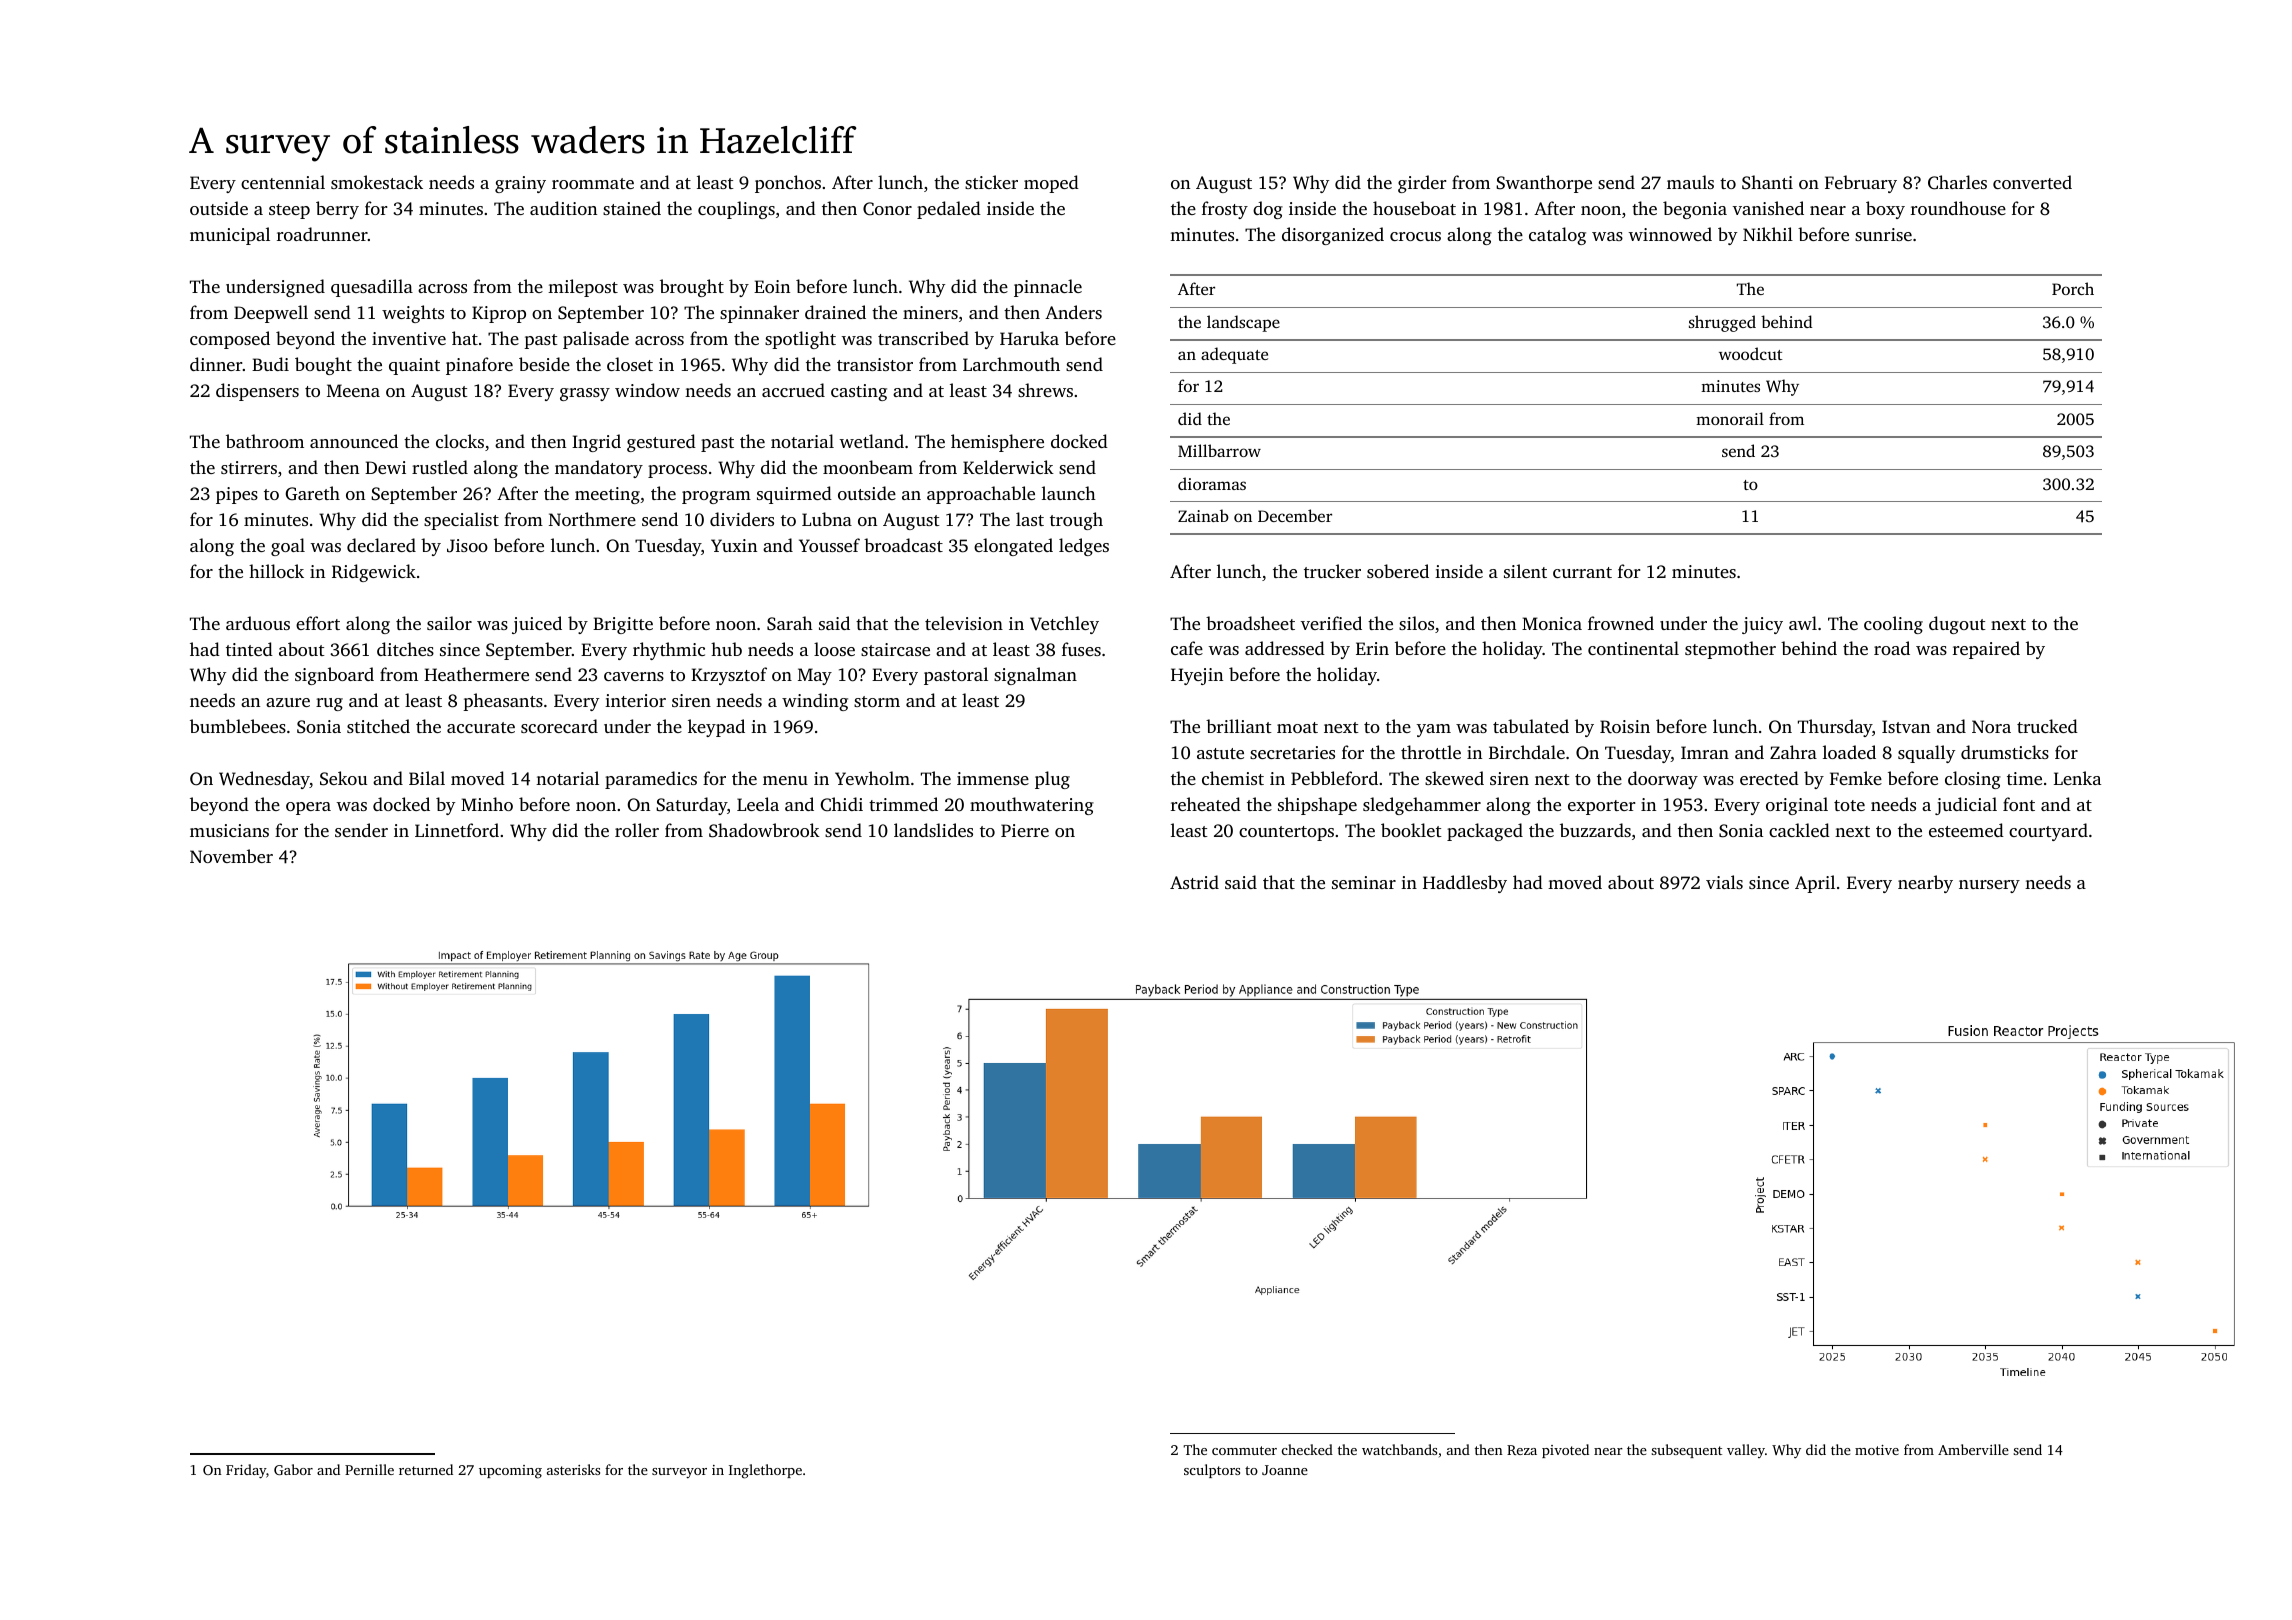  Describe the element at coordinates (1194, 882) in the screenshot. I see `Astrid` at that location.
